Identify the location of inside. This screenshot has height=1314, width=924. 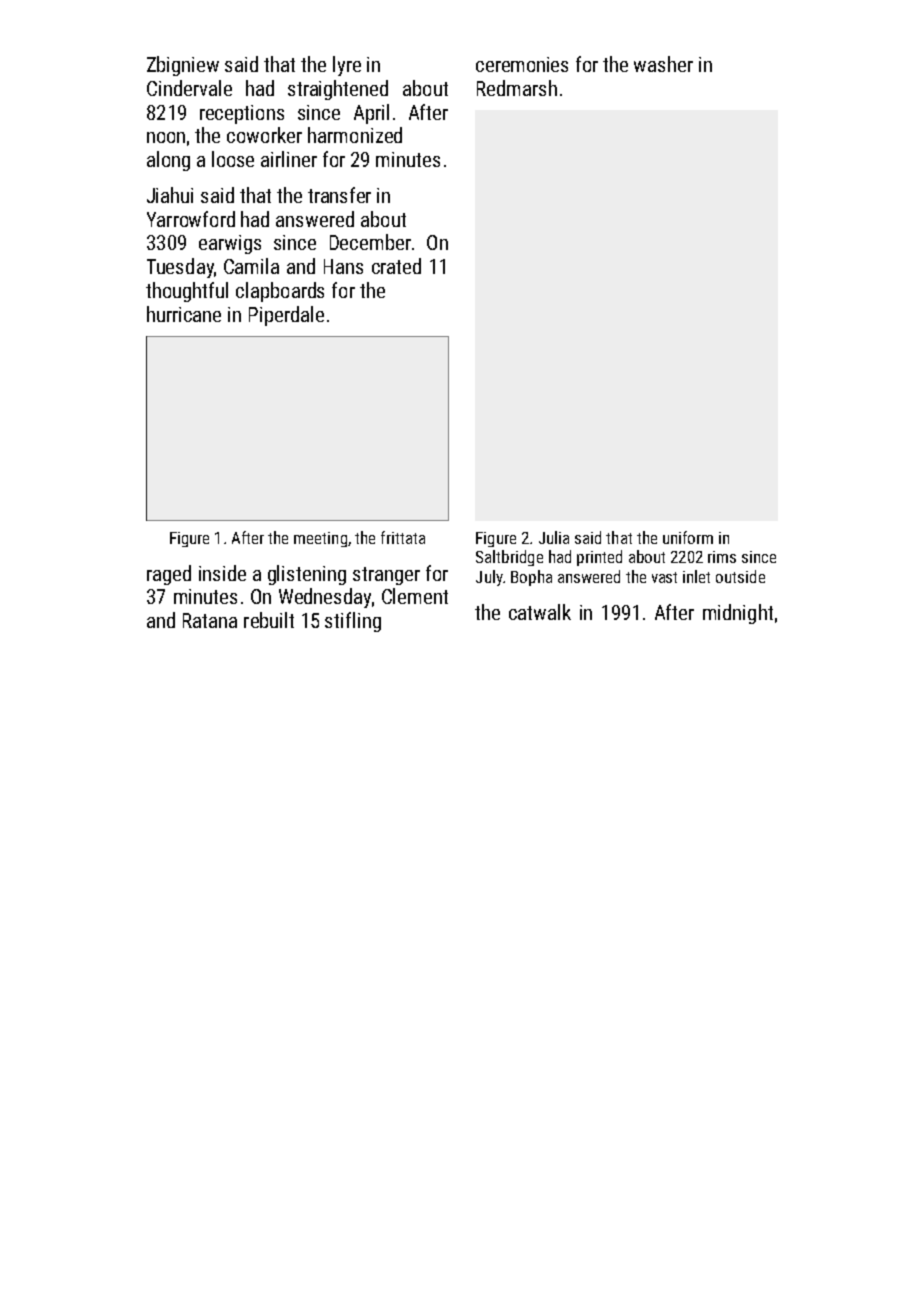
(222, 573).
